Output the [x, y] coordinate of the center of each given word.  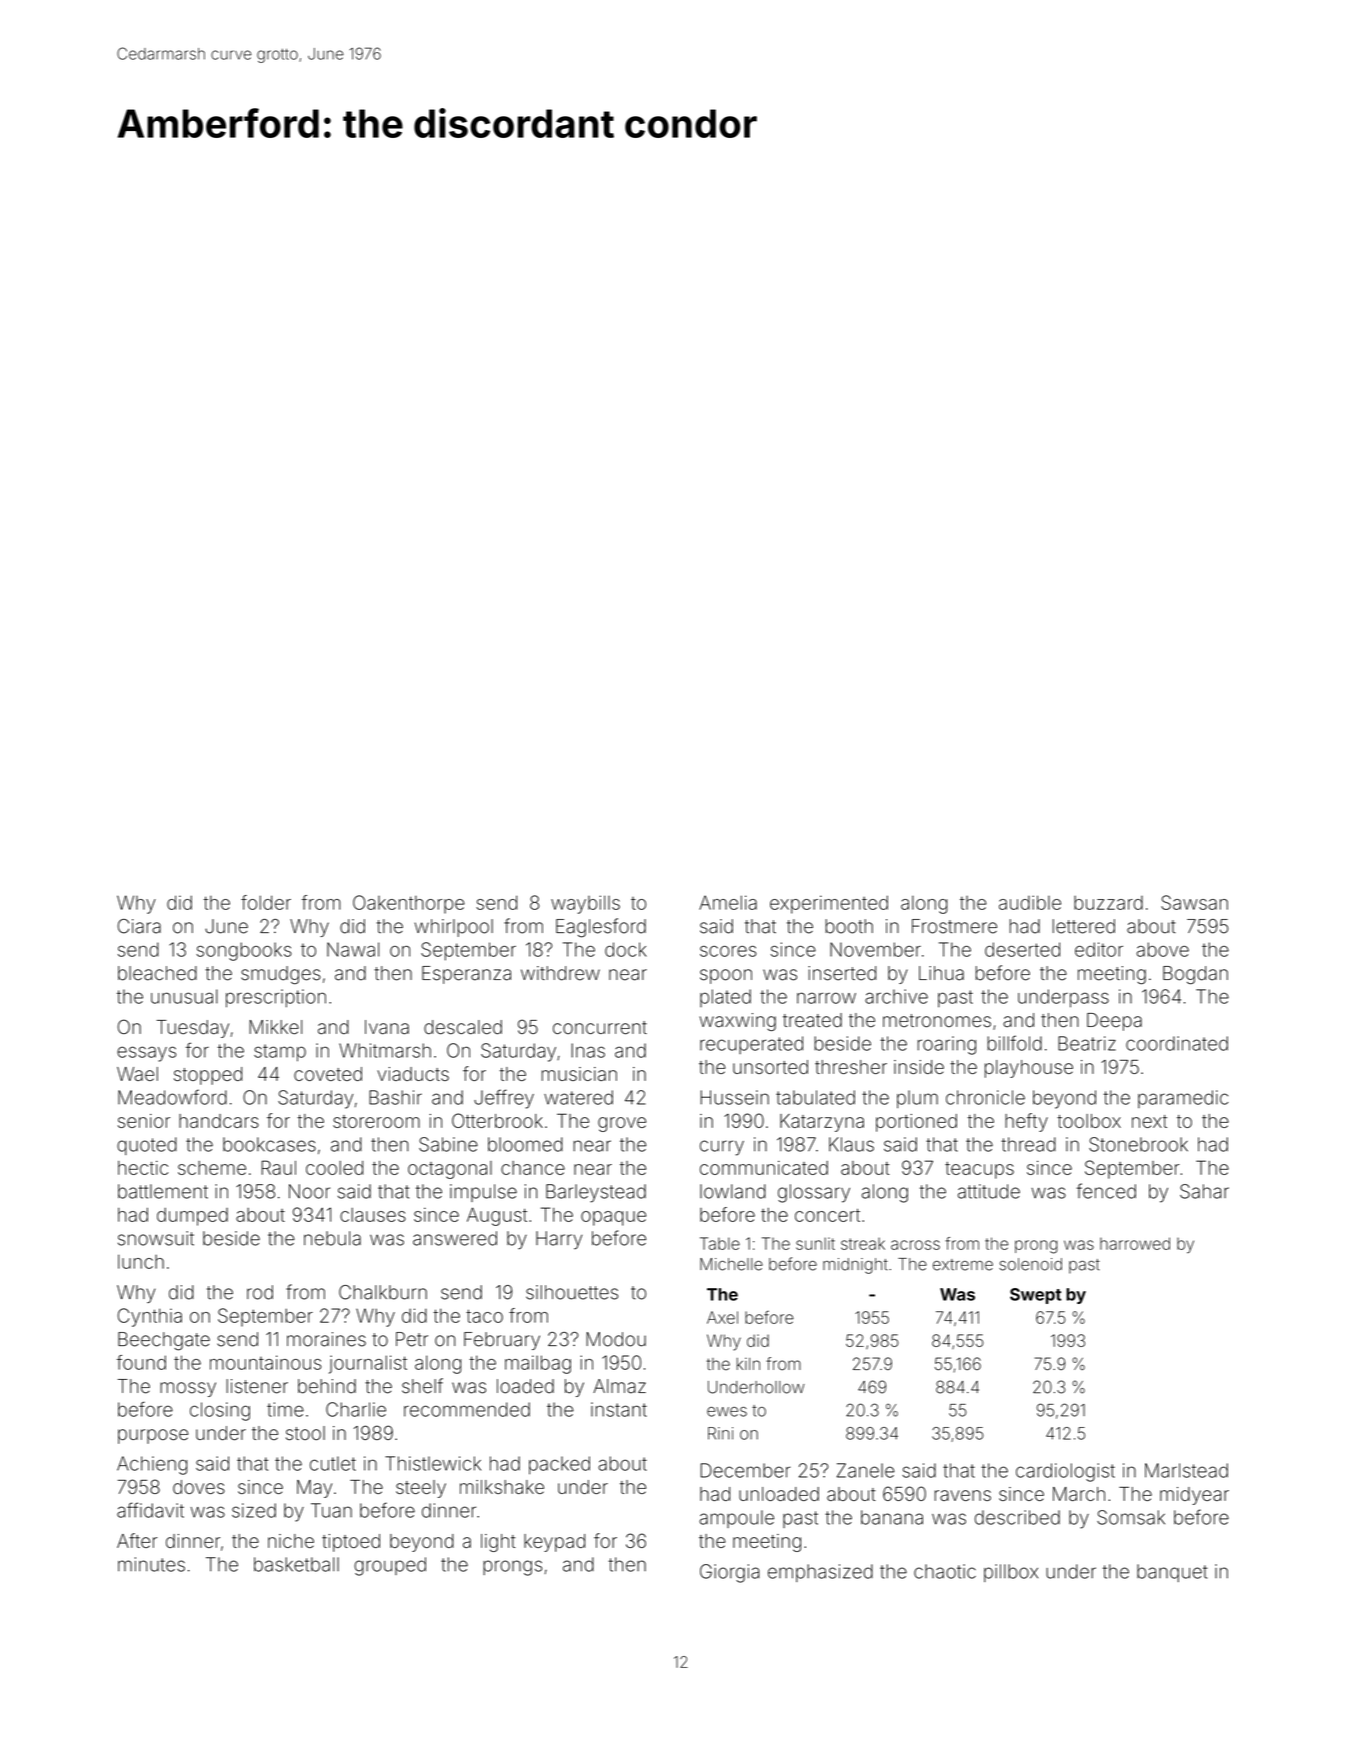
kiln [748, 1364]
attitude [989, 1191]
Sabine [448, 1144]
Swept [1035, 1296]
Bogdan [1195, 975]
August [497, 1216]
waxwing [738, 1022]
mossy [188, 1389]
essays [146, 1054]
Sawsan [1194, 902]
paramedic [1183, 1099]
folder [266, 902]
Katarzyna [822, 1123]
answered [455, 1238]
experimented [829, 904]
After [137, 1540]
